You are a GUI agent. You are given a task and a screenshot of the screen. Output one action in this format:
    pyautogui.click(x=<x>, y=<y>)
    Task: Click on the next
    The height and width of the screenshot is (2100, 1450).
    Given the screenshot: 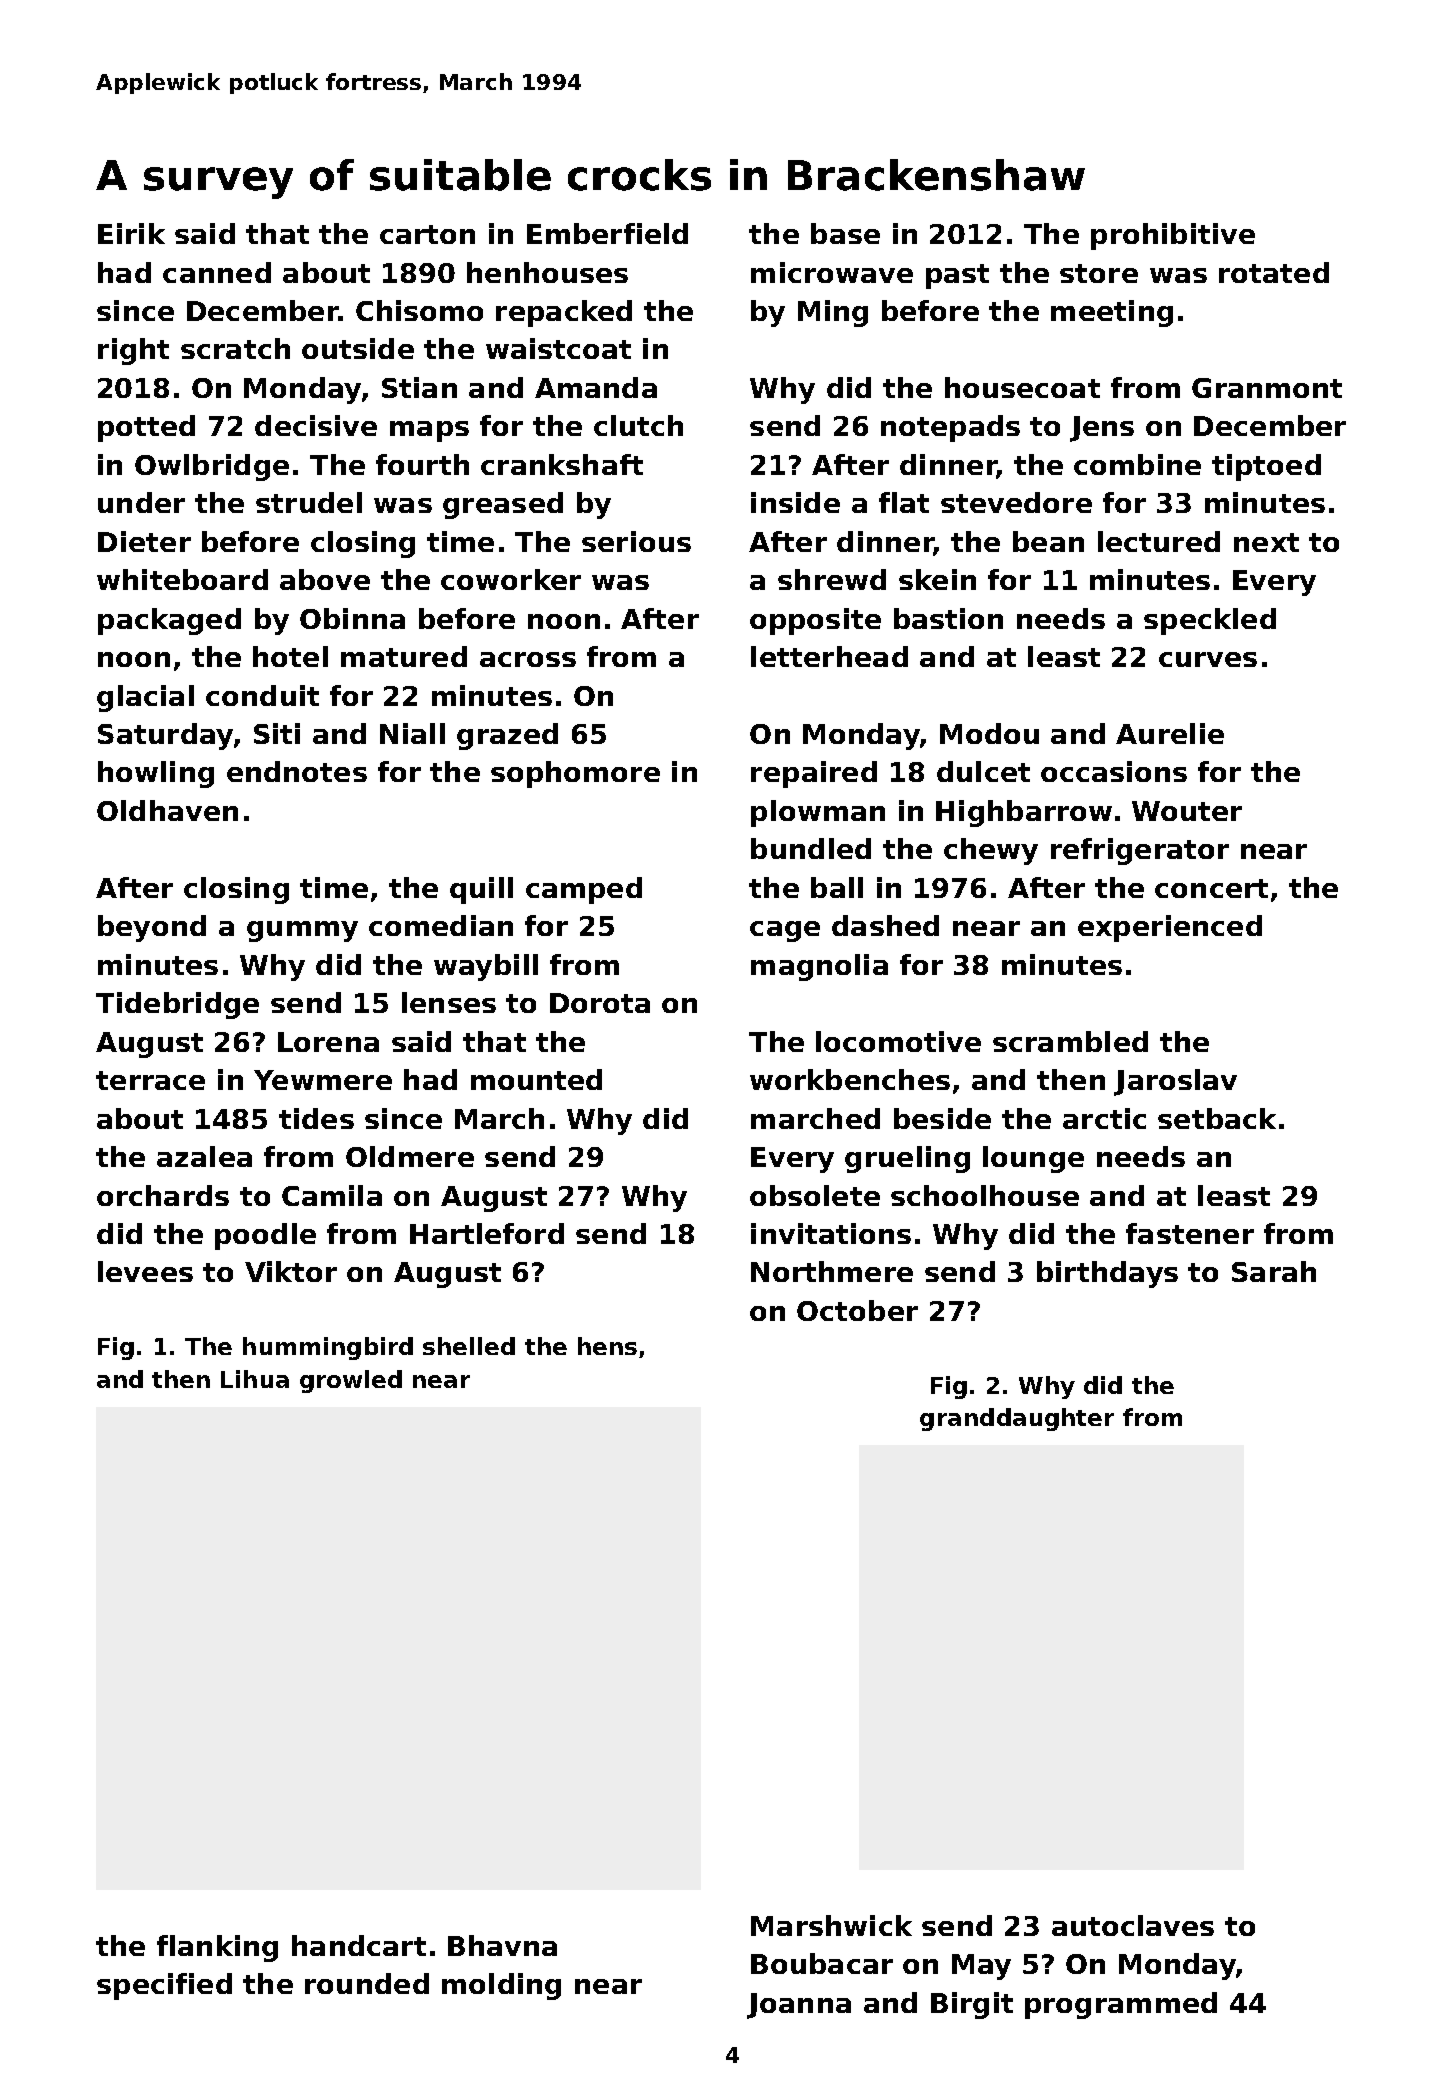 What is the action you would take?
    pyautogui.click(x=1266, y=542)
